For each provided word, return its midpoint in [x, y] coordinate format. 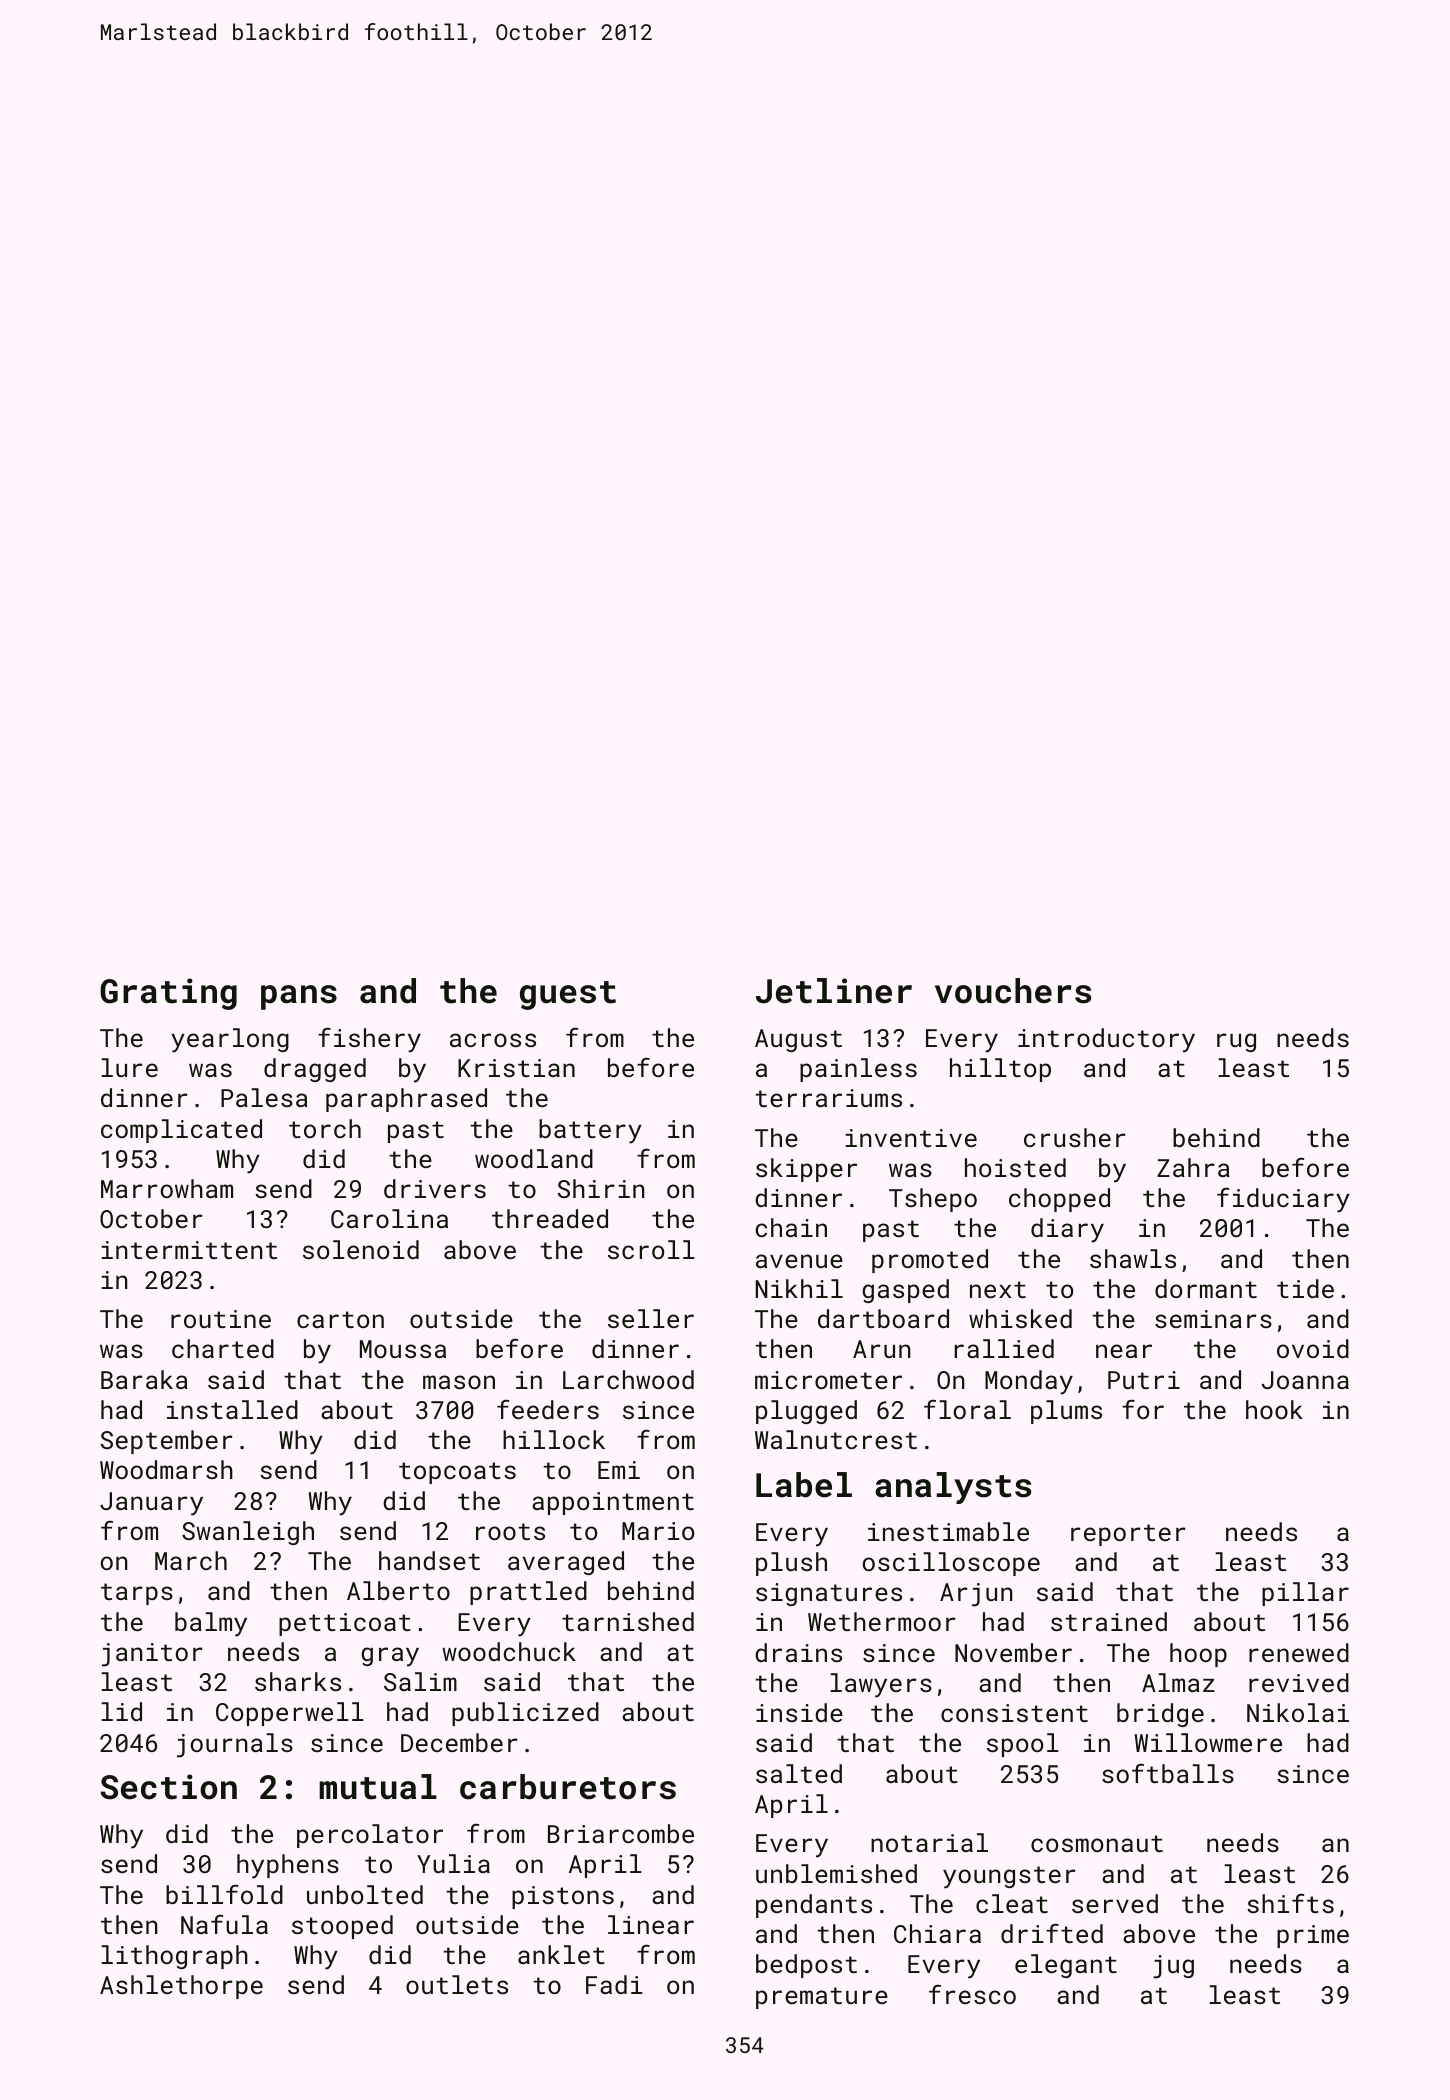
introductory [1106, 1040]
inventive [911, 1138]
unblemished [836, 1873]
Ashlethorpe [181, 1987]
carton [340, 1319]
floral [967, 1409]
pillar [1305, 1594]
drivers [435, 1188]
